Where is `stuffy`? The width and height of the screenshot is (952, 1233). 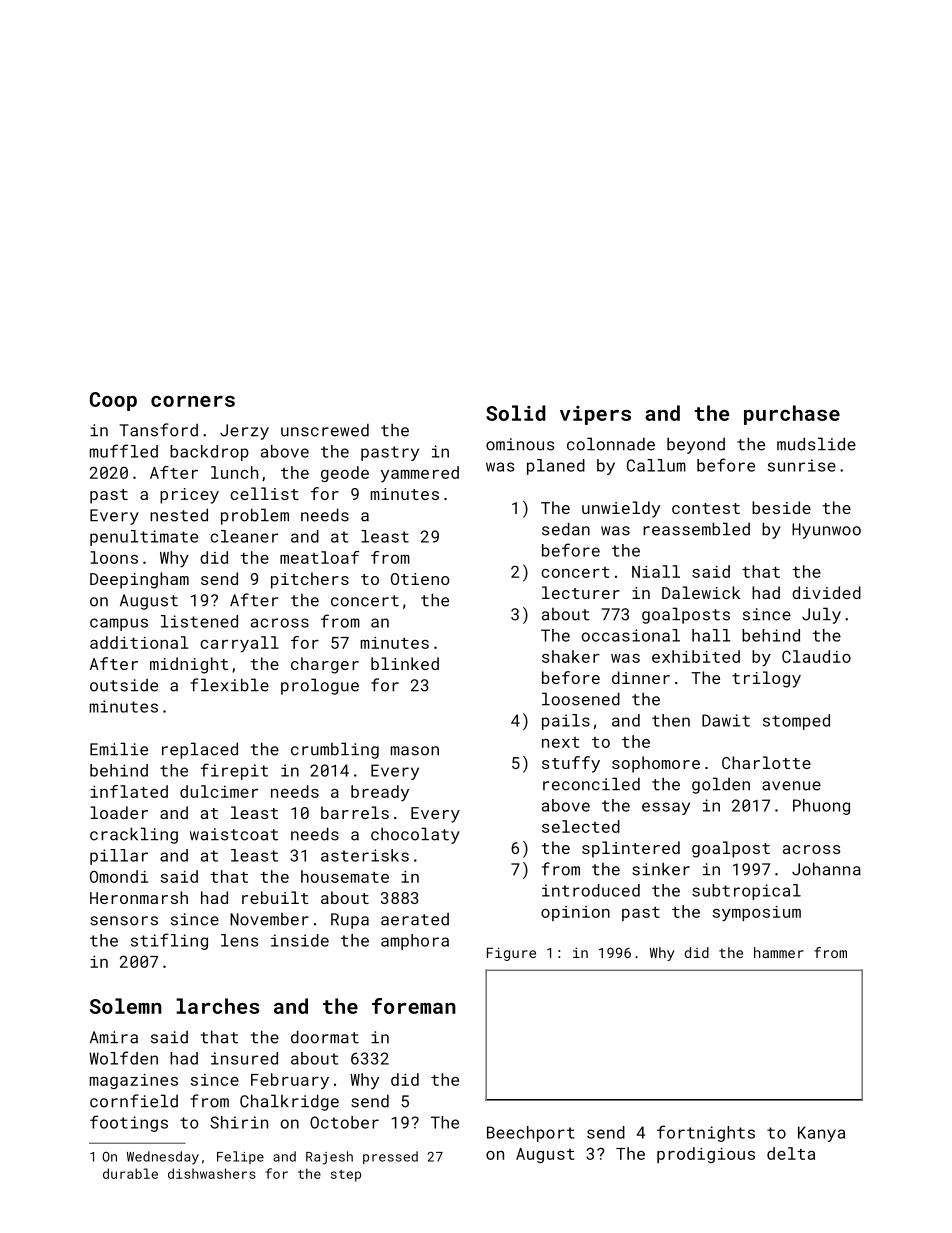 stuffy is located at coordinates (571, 764).
